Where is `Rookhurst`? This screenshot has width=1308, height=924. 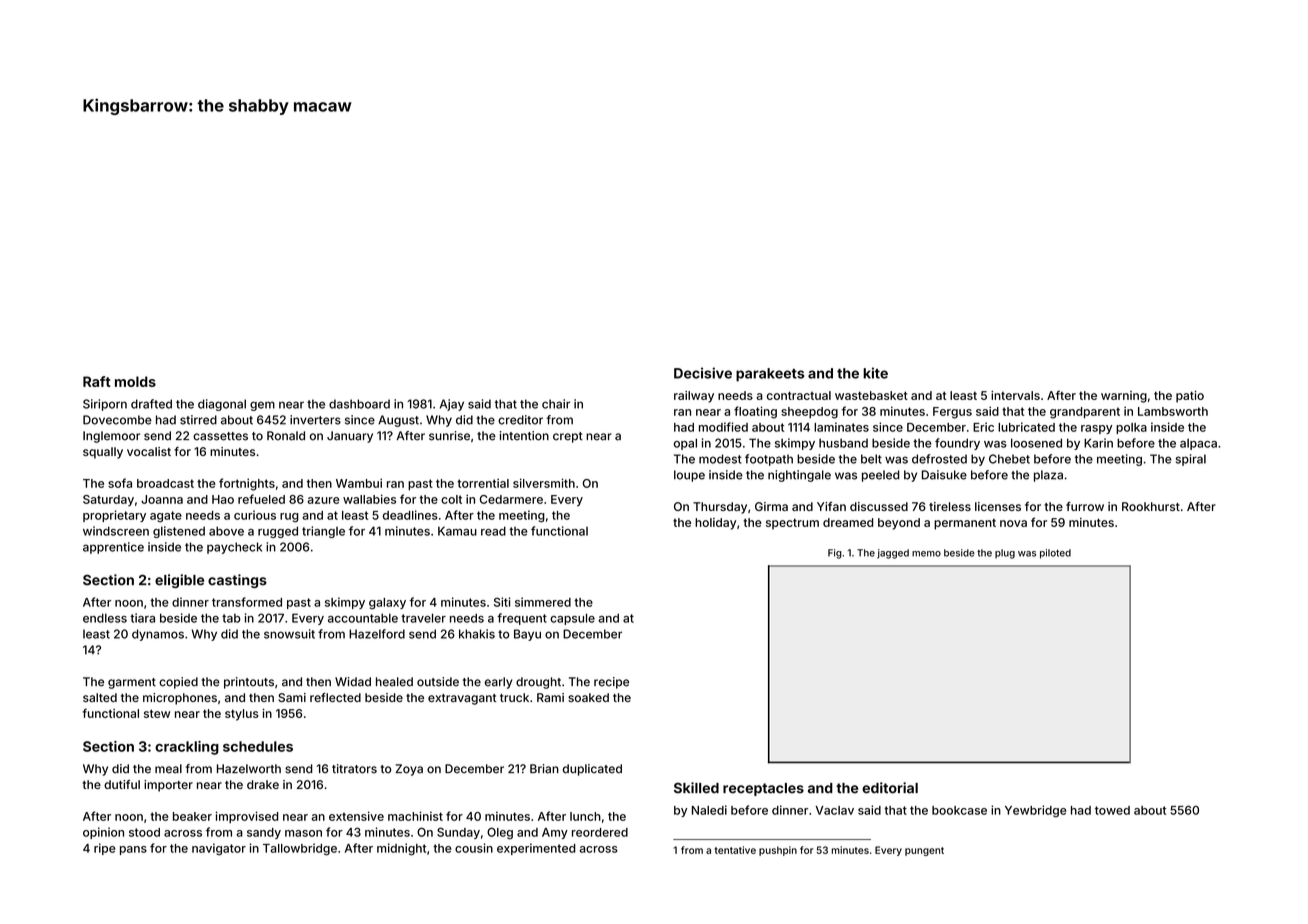
Rookhurst is located at coordinates (1151, 506).
